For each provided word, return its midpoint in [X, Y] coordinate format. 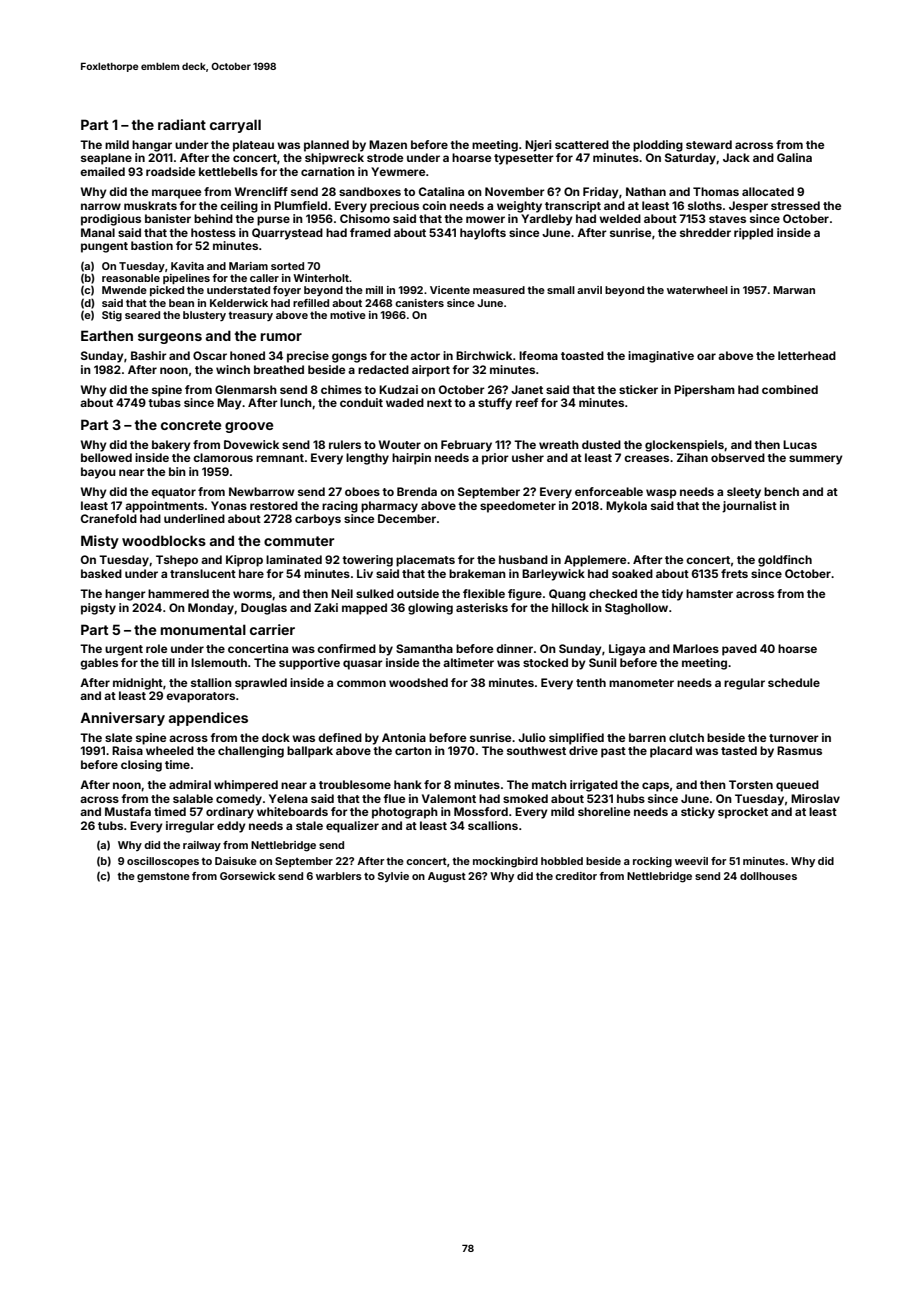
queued [797, 786]
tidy [672, 595]
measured [499, 290]
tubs [110, 825]
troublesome [355, 784]
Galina [794, 157]
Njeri [538, 146]
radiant [182, 124]
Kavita [187, 266]
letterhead [807, 355]
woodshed [418, 682]
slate [118, 737]
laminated [294, 559]
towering [367, 561]
